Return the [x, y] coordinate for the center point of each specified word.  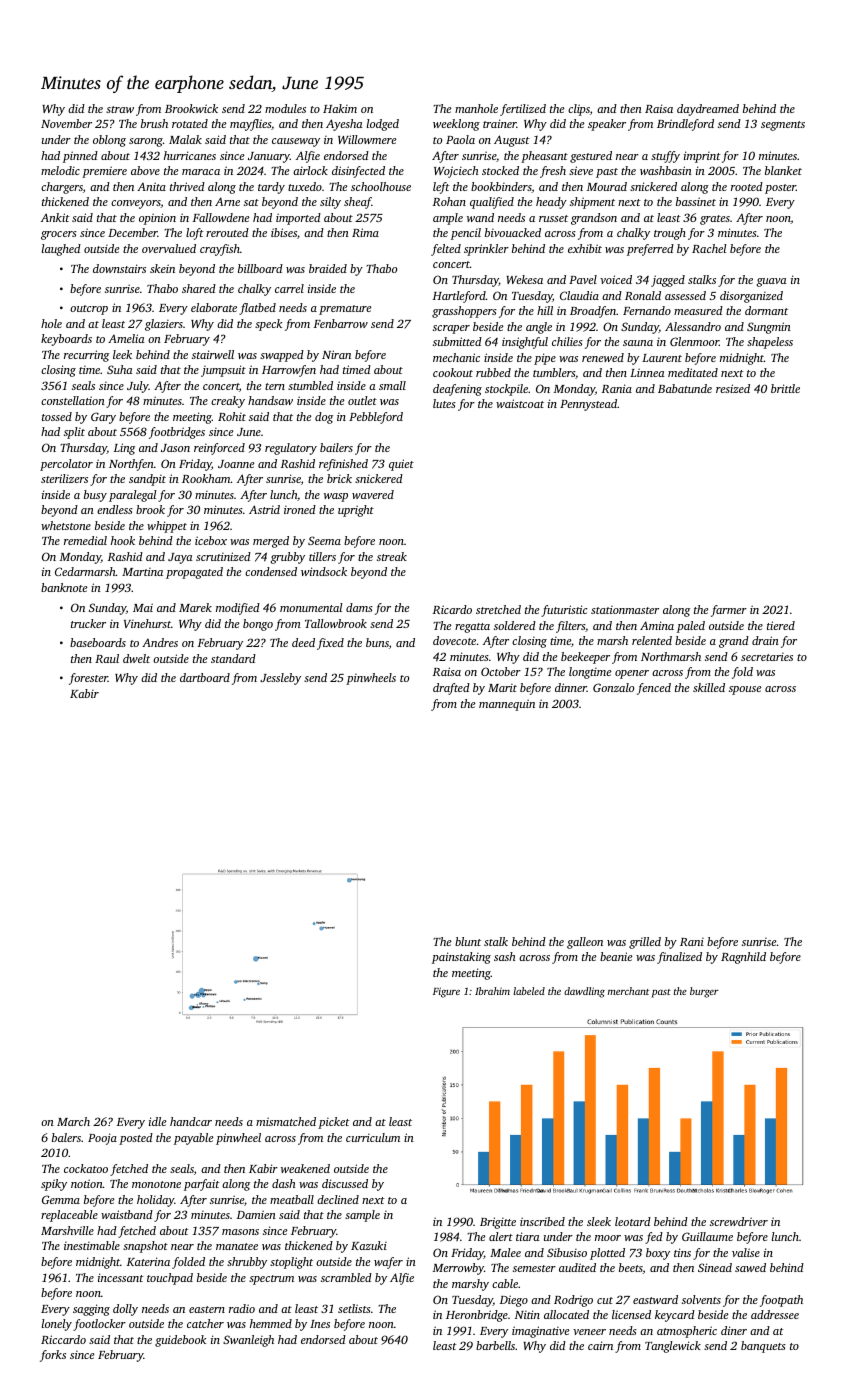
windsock [324, 571]
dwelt [136, 658]
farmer [729, 611]
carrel [289, 288]
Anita [151, 186]
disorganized [751, 297]
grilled [645, 943]
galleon [585, 943]
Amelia [126, 338]
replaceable [69, 1216]
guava [772, 282]
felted [446, 250]
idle [157, 1121]
